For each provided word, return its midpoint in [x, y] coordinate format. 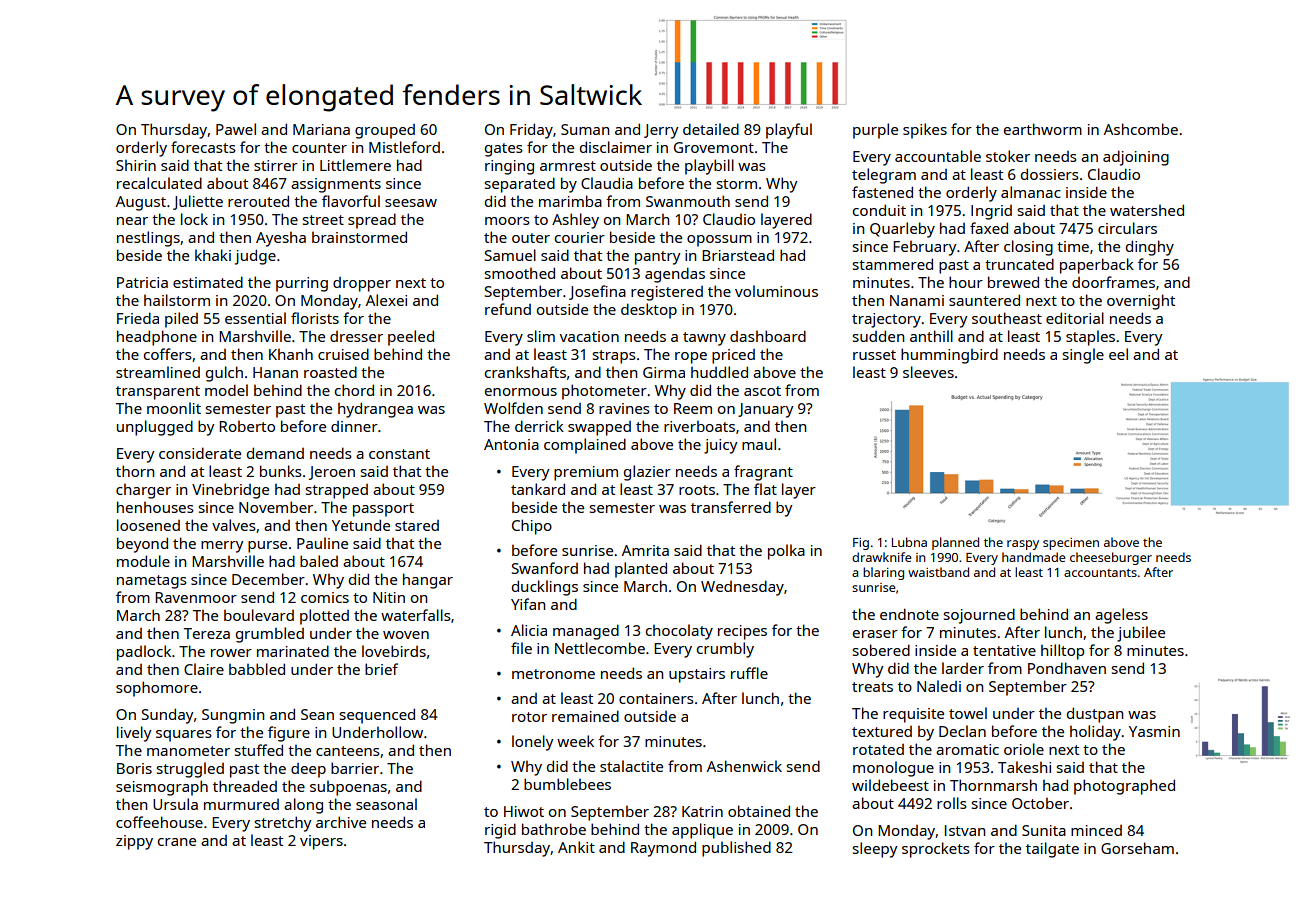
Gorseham [1137, 848]
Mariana [321, 129]
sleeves [928, 372]
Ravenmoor [196, 597]
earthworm [1043, 129]
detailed [711, 129]
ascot [762, 391]
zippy [134, 842]
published [736, 849]
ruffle [749, 673]
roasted [330, 372]
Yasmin [1154, 731]
